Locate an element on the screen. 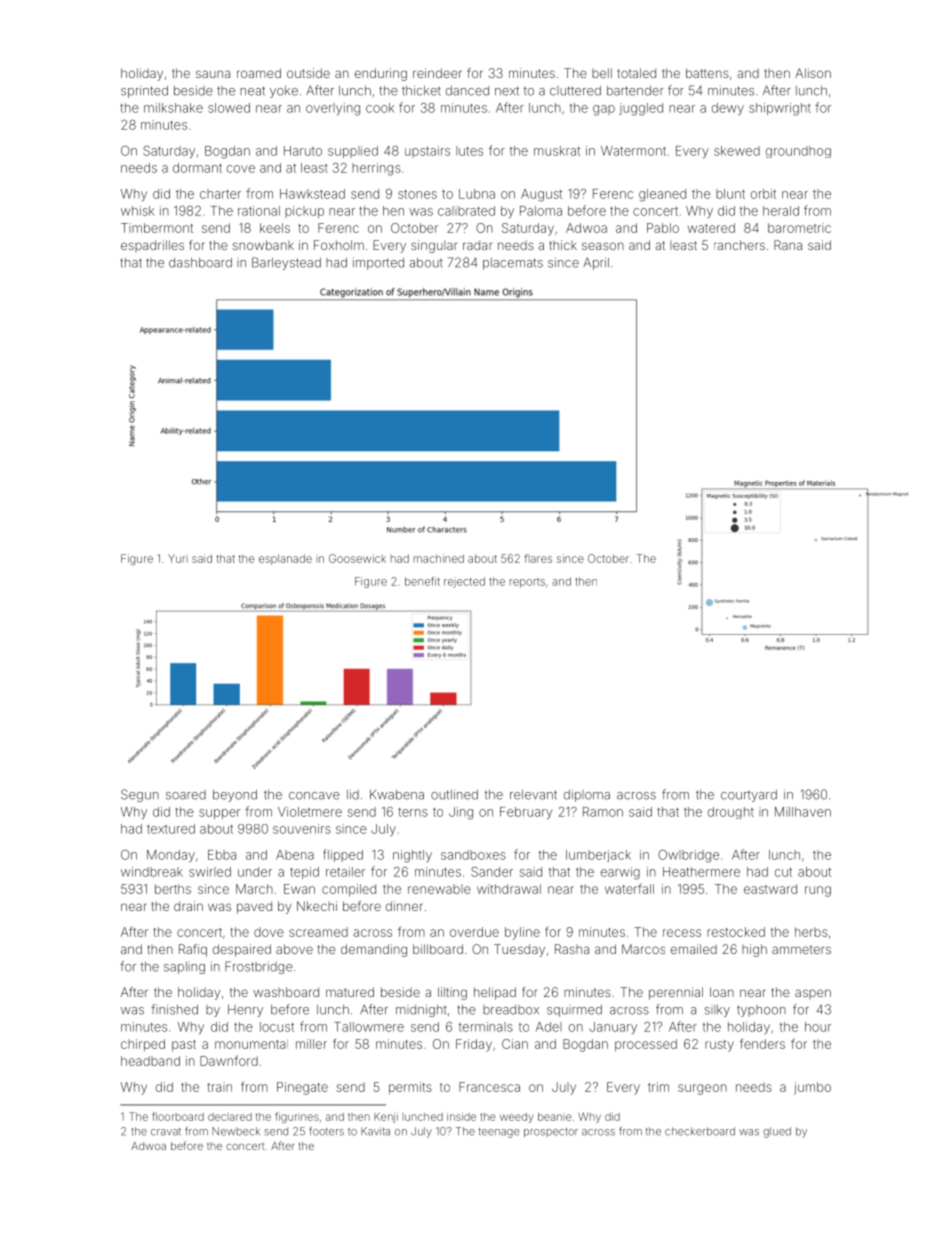  soared is located at coordinates (186, 795).
